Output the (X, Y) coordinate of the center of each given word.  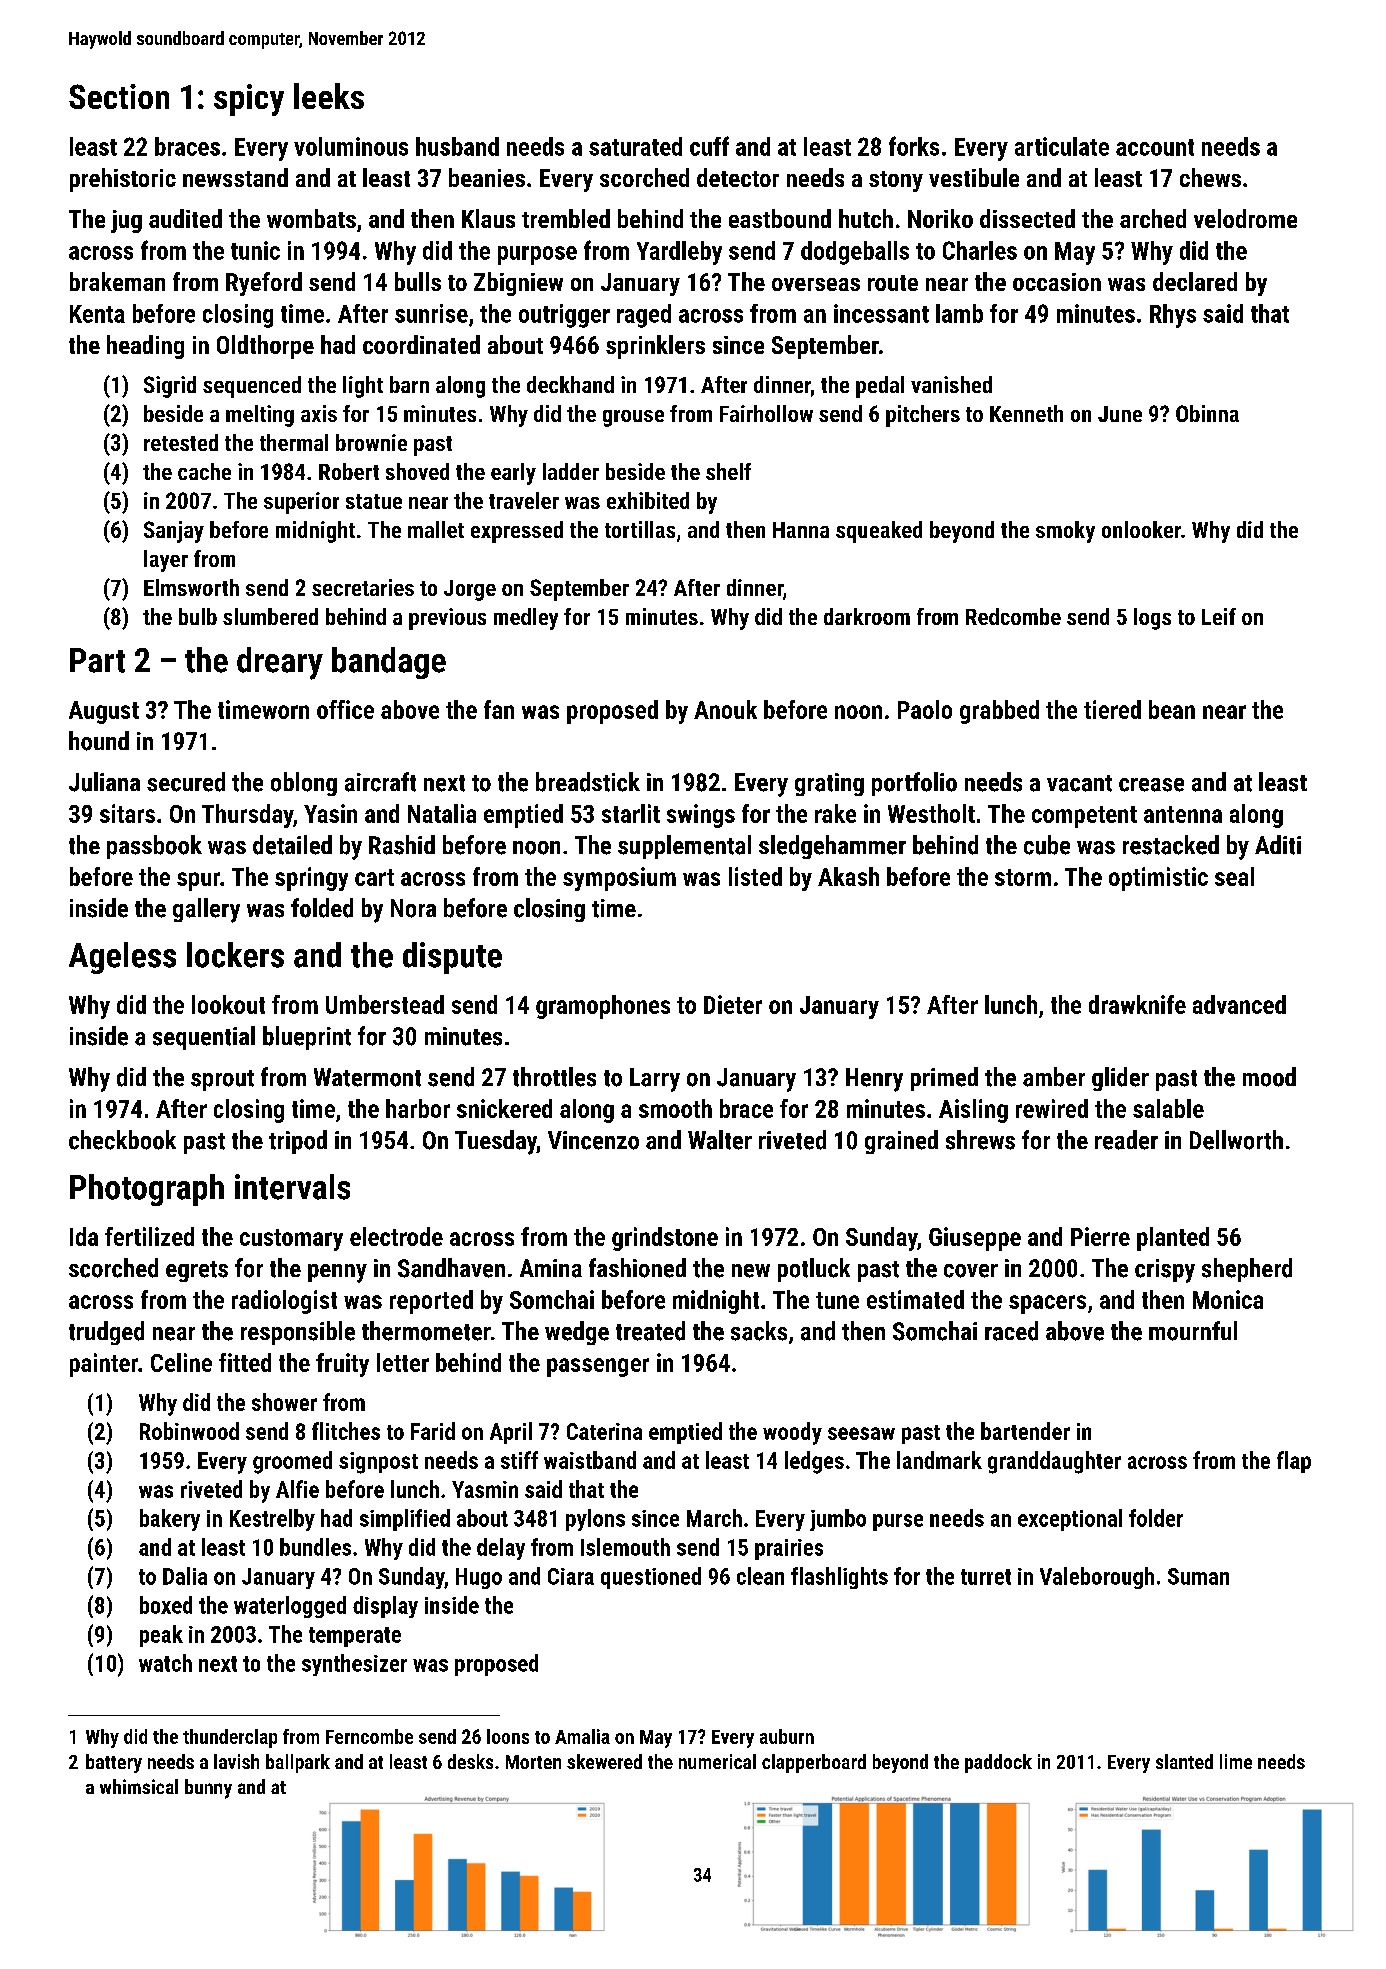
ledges (814, 1462)
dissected (1027, 218)
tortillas (640, 529)
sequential (204, 1038)
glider (1120, 1079)
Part (97, 660)
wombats (311, 218)
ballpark (298, 1763)
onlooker (1141, 529)
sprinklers (655, 347)
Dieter (733, 1004)
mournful (1193, 1331)
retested (181, 442)
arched (1153, 218)
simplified (405, 1520)
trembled (566, 218)
